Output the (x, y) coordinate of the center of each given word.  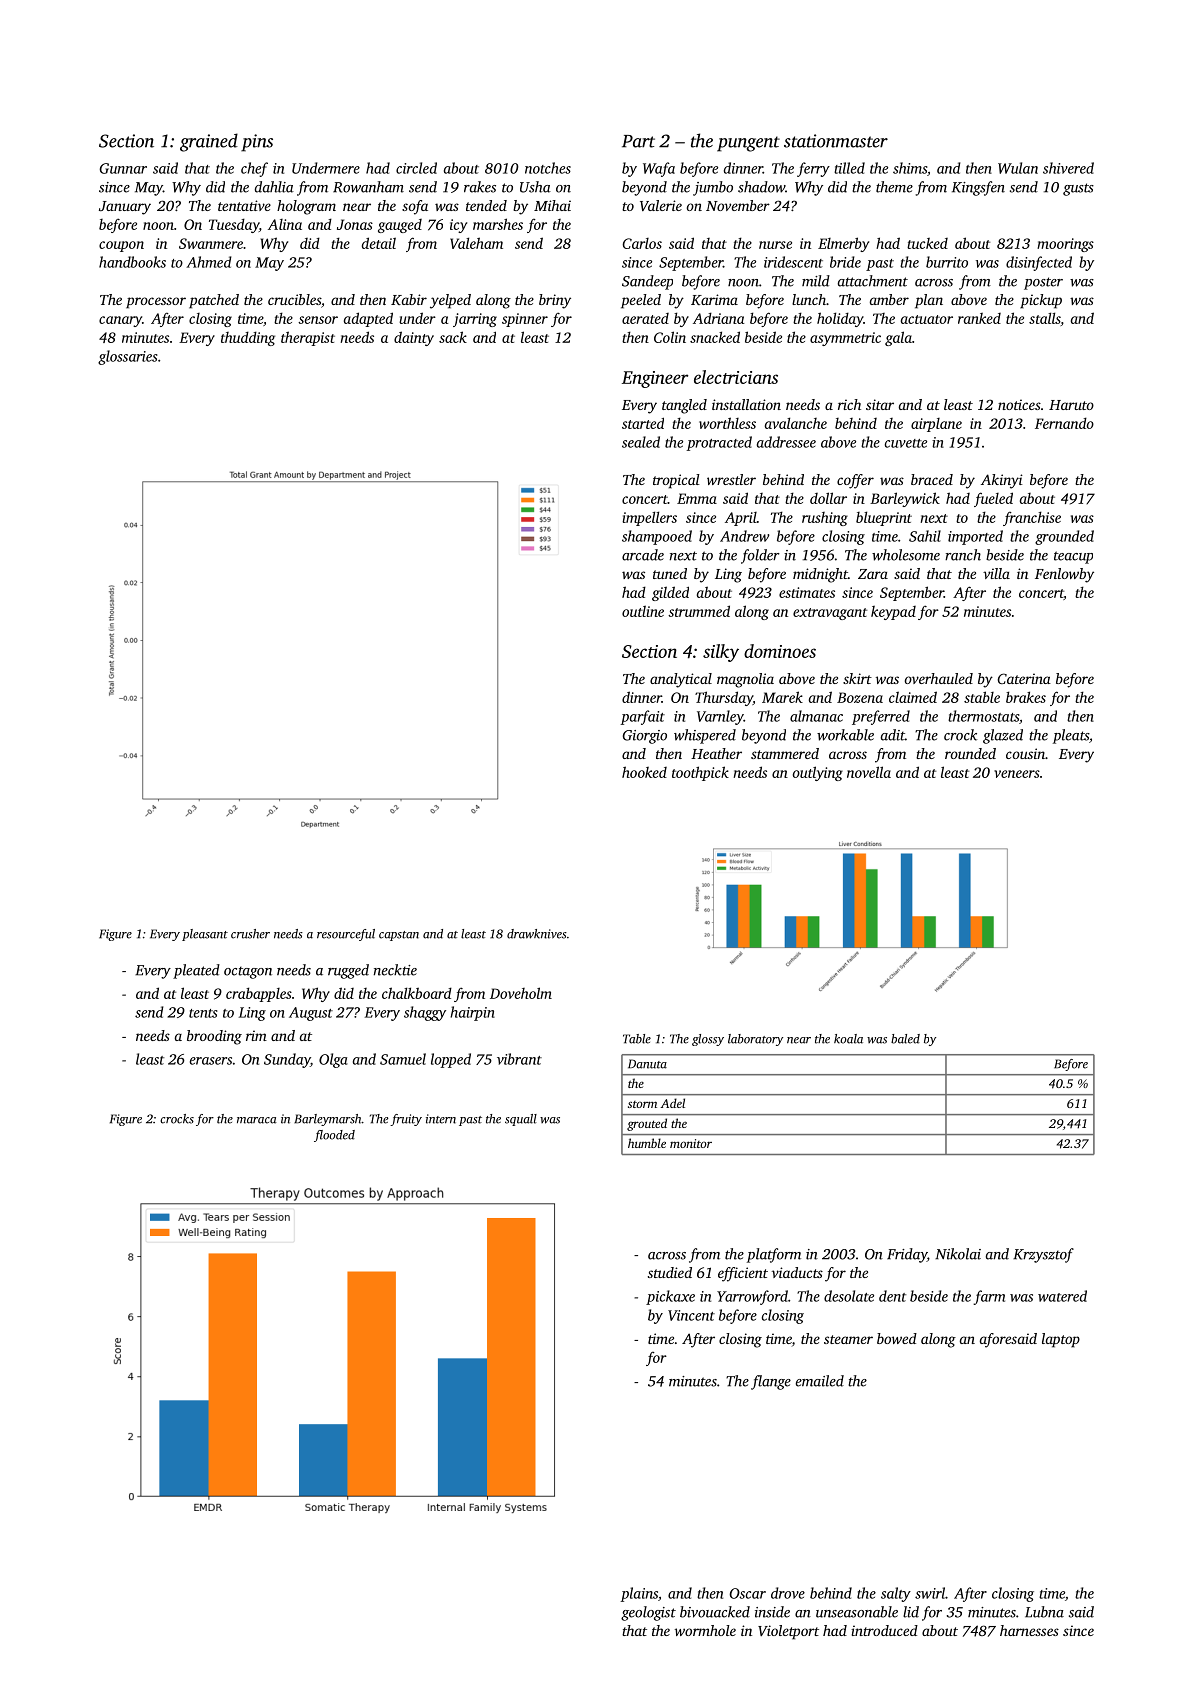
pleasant (205, 935)
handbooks (132, 262)
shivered (1068, 168)
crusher (250, 934)
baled (905, 1039)
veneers (1017, 774)
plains (639, 1594)
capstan (399, 936)
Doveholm (521, 993)
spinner (525, 320)
